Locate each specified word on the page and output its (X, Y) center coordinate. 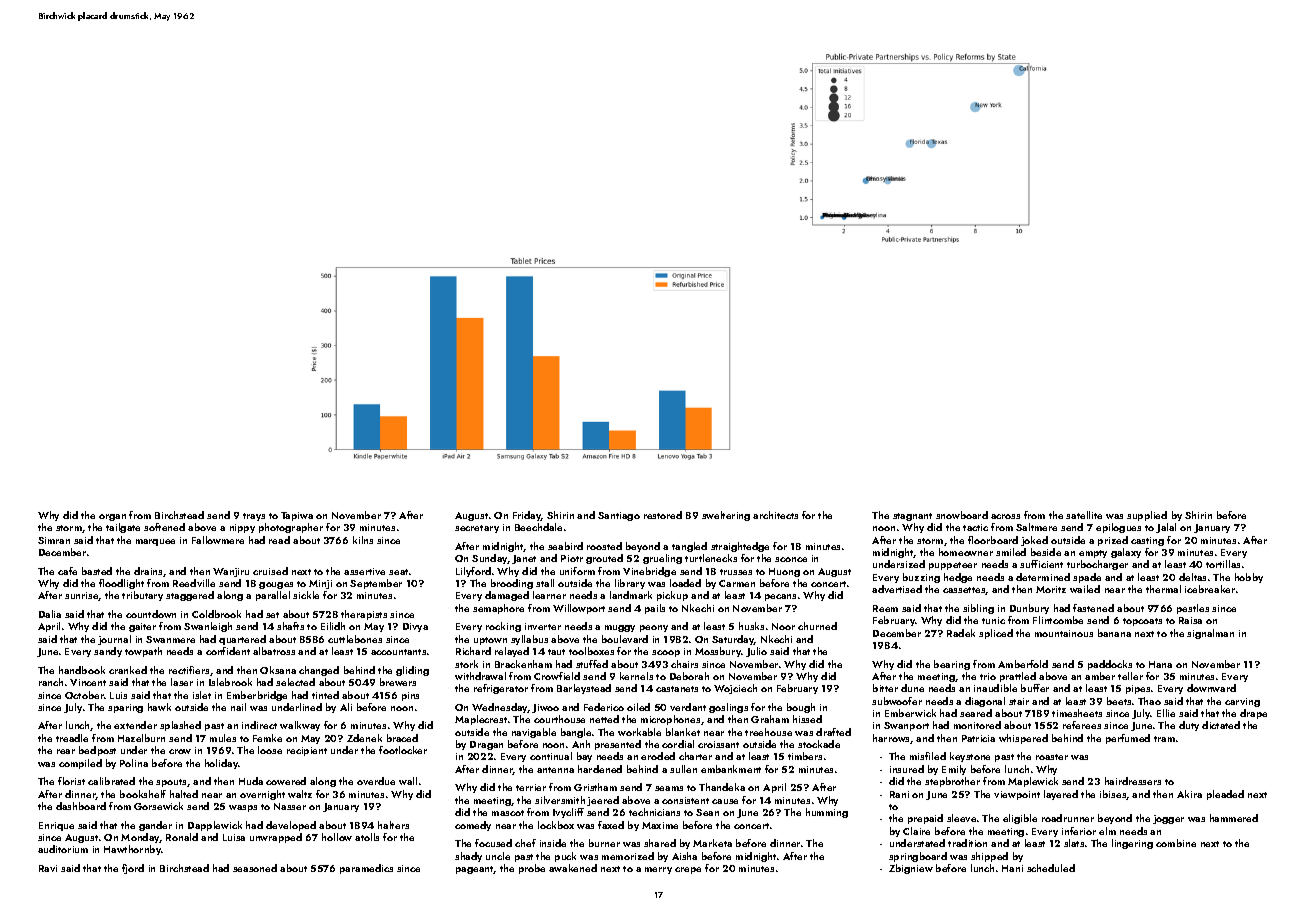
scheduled (1051, 868)
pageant (475, 870)
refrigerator (501, 689)
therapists (364, 615)
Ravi (48, 868)
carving (1242, 702)
